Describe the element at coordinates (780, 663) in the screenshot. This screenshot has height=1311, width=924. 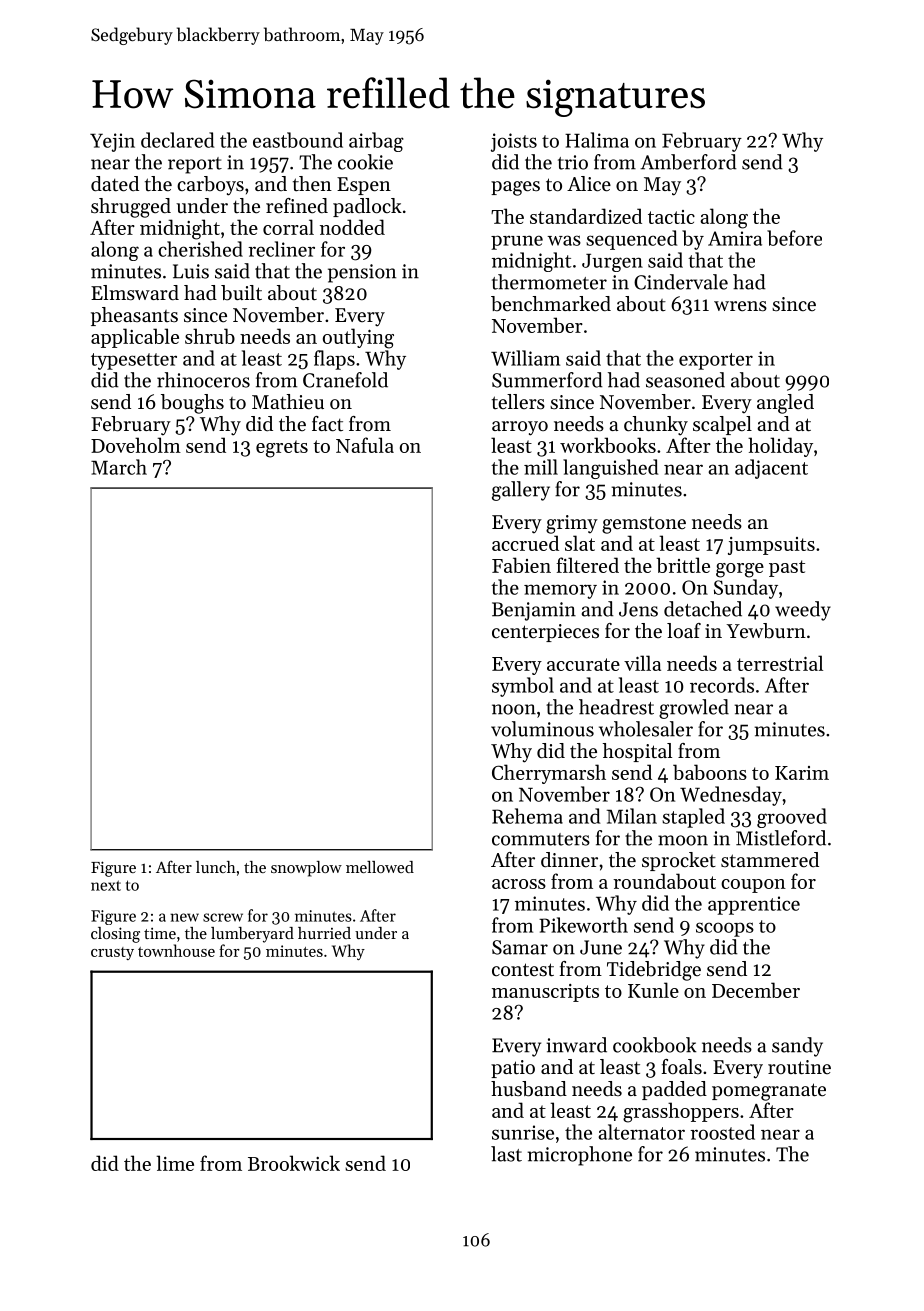
I see `terrestrial` at that location.
